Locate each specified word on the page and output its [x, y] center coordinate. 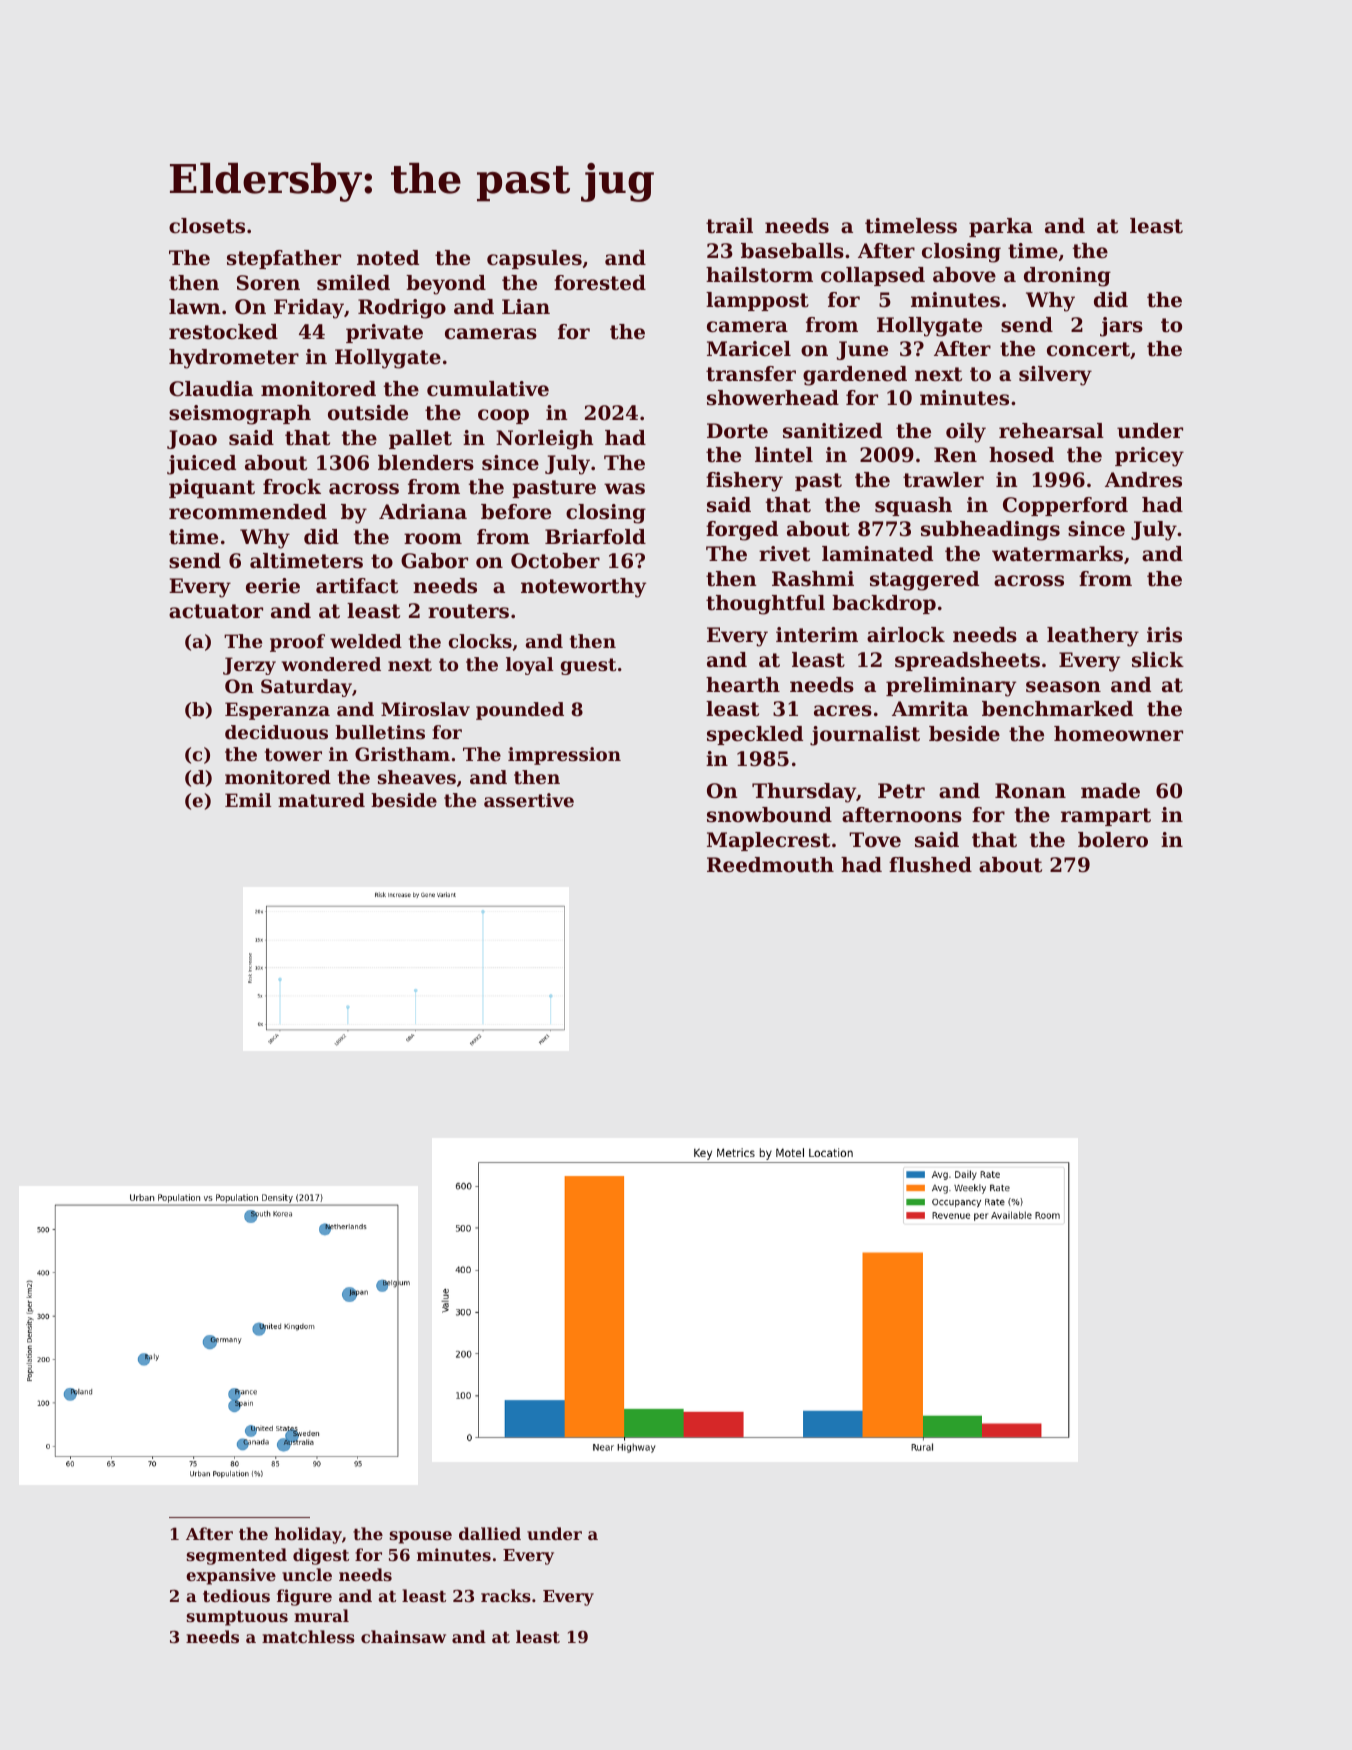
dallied [490, 1533]
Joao [192, 439]
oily [966, 433]
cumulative [488, 389]
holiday [308, 1535]
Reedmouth [770, 865]
